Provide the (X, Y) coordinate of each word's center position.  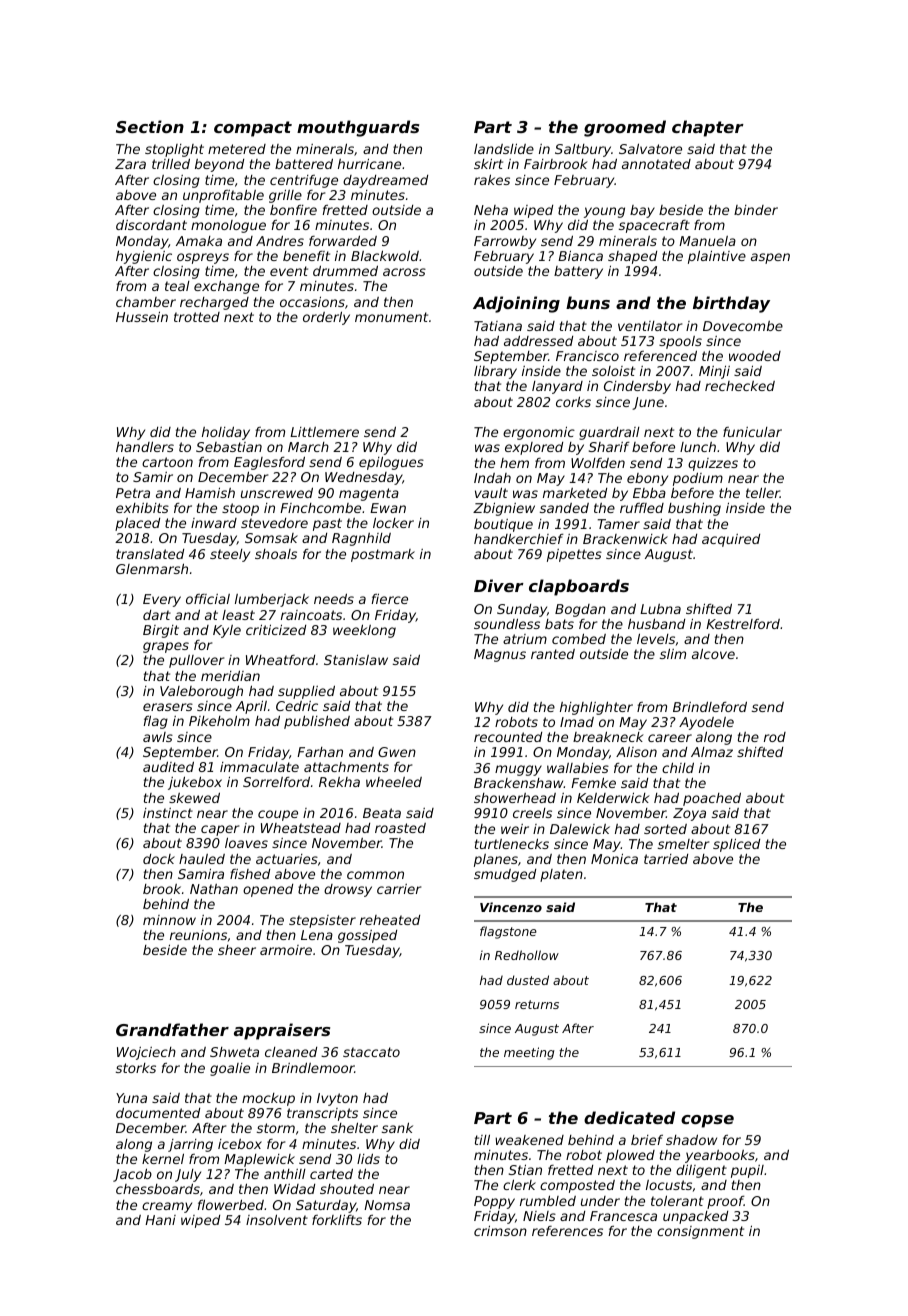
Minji (714, 372)
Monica (614, 858)
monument (391, 317)
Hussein (142, 316)
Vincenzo (511, 907)
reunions (198, 935)
